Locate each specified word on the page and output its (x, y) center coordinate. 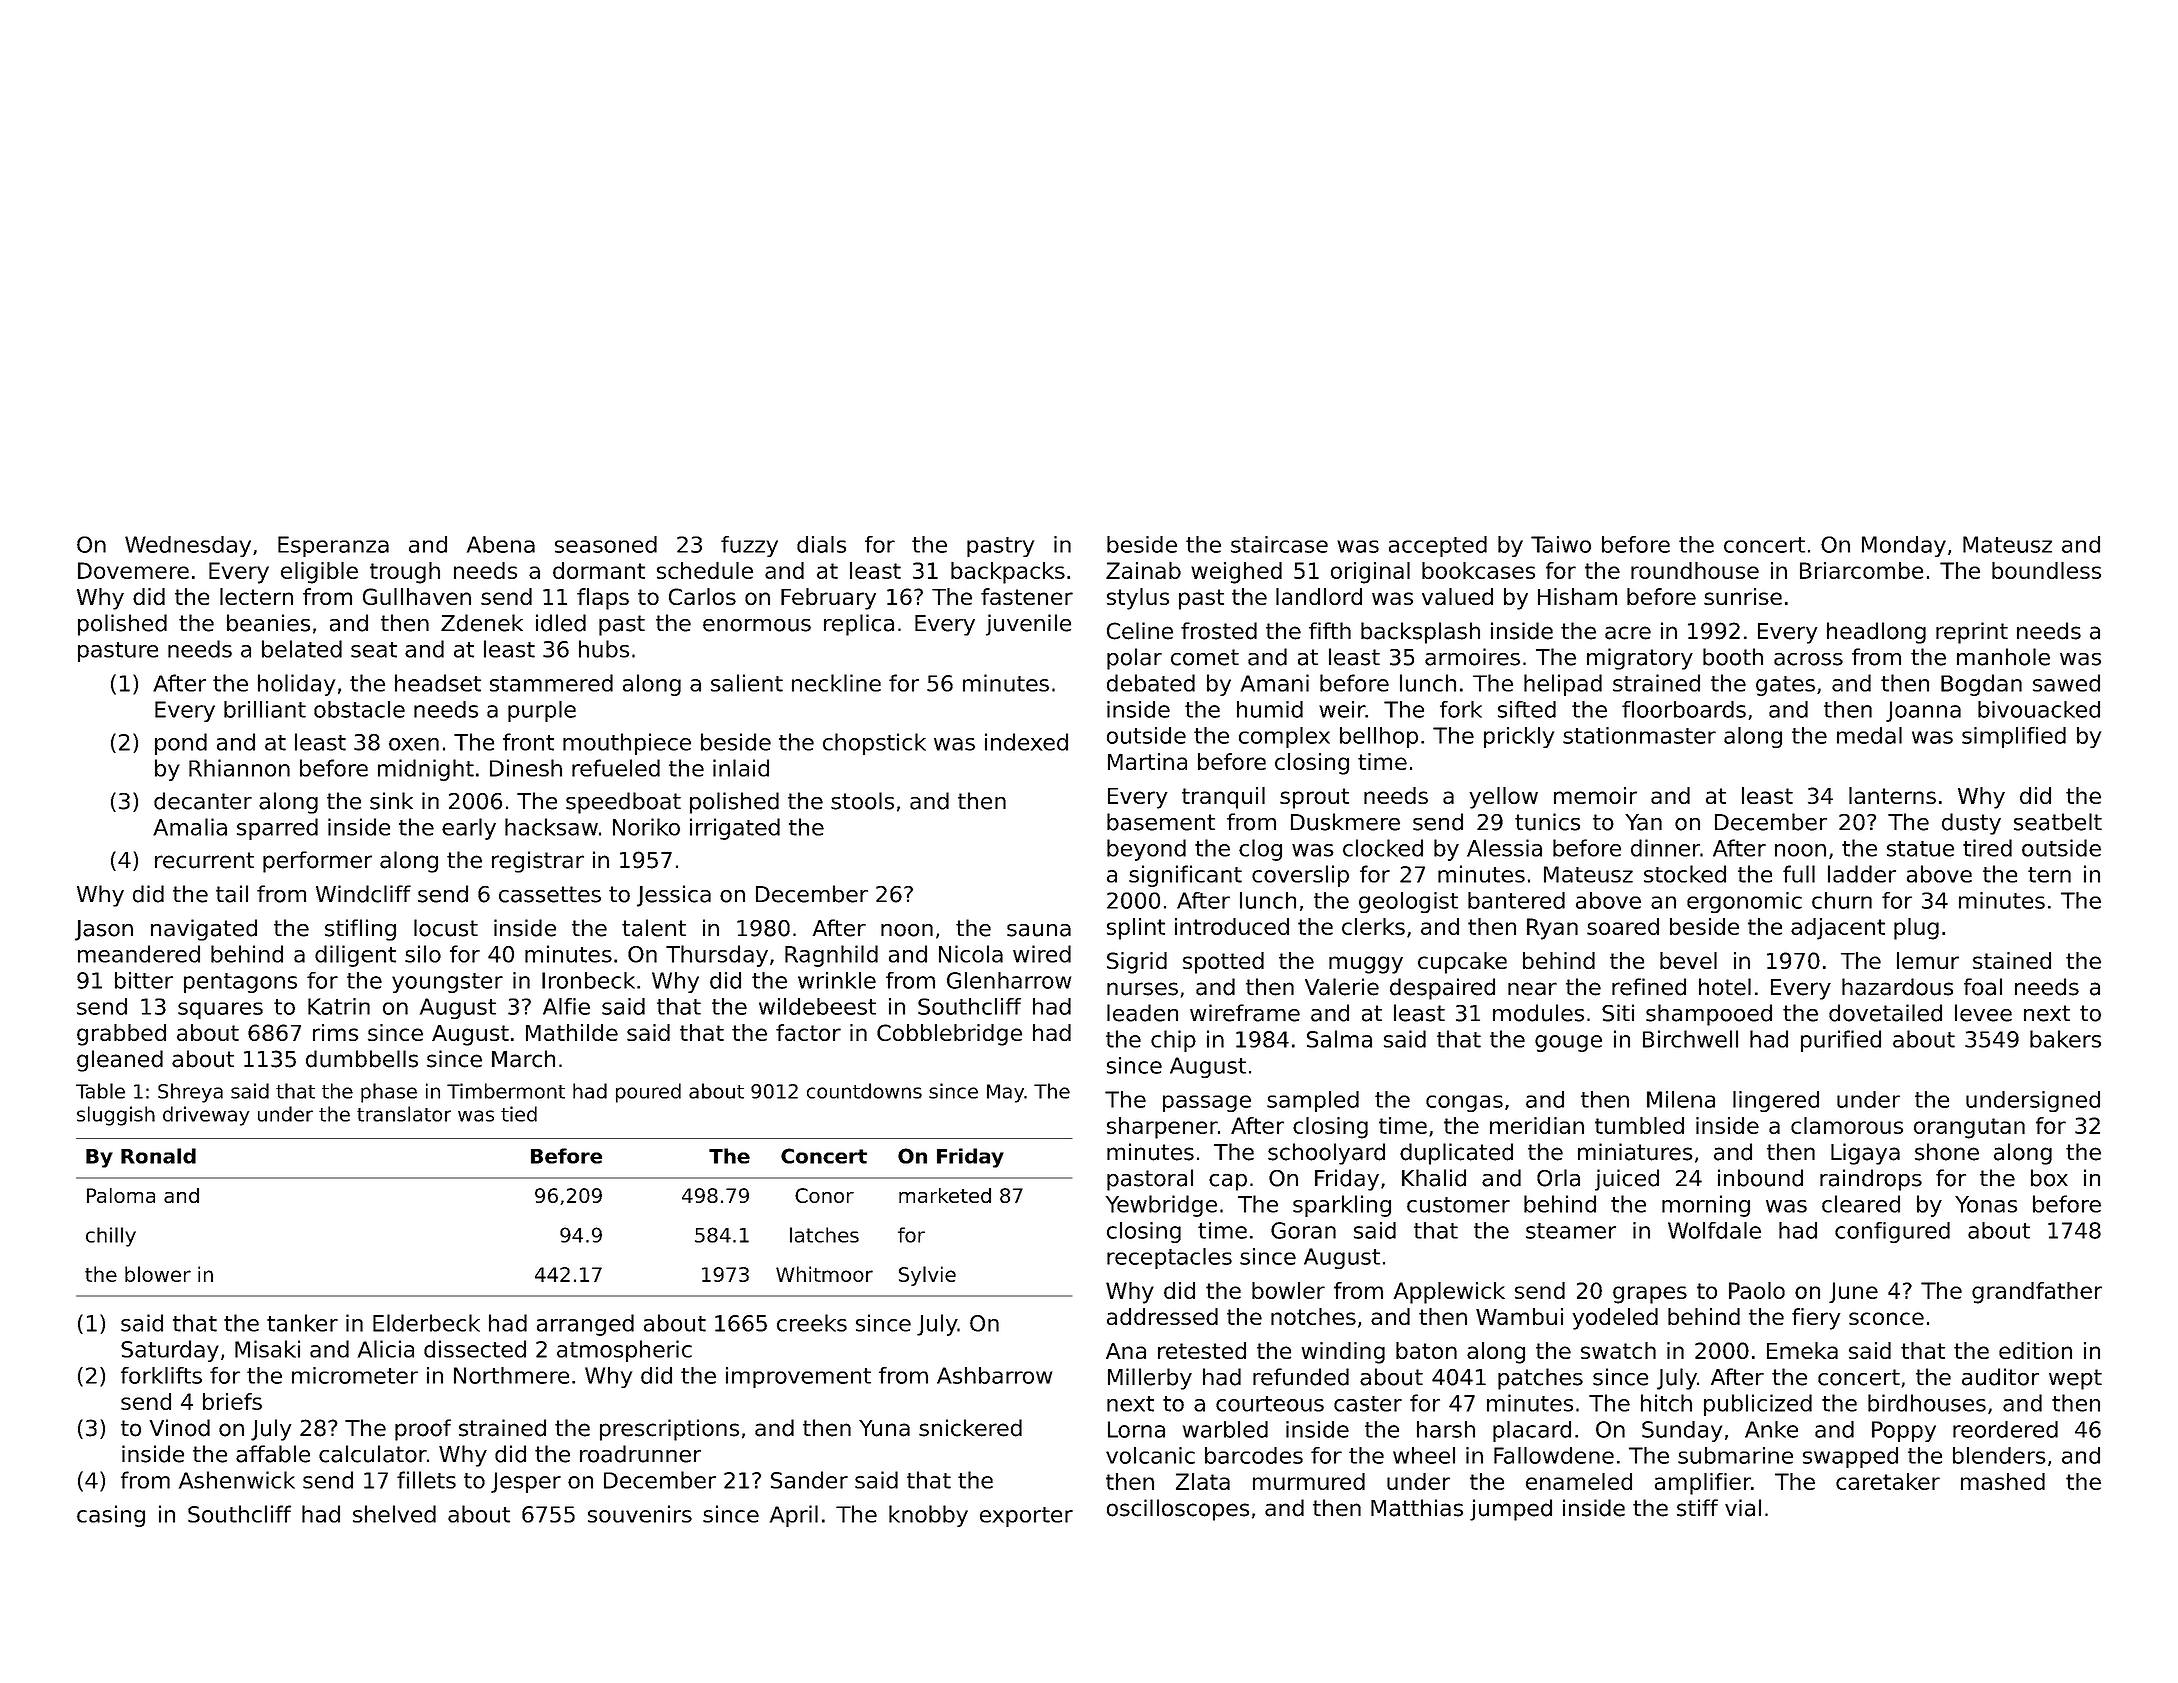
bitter (144, 980)
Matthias (1417, 1508)
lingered (1776, 1101)
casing (111, 1516)
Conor (824, 1195)
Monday (1904, 546)
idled (561, 623)
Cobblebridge (949, 1035)
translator (404, 1114)
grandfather (2037, 1293)
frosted (1219, 631)
